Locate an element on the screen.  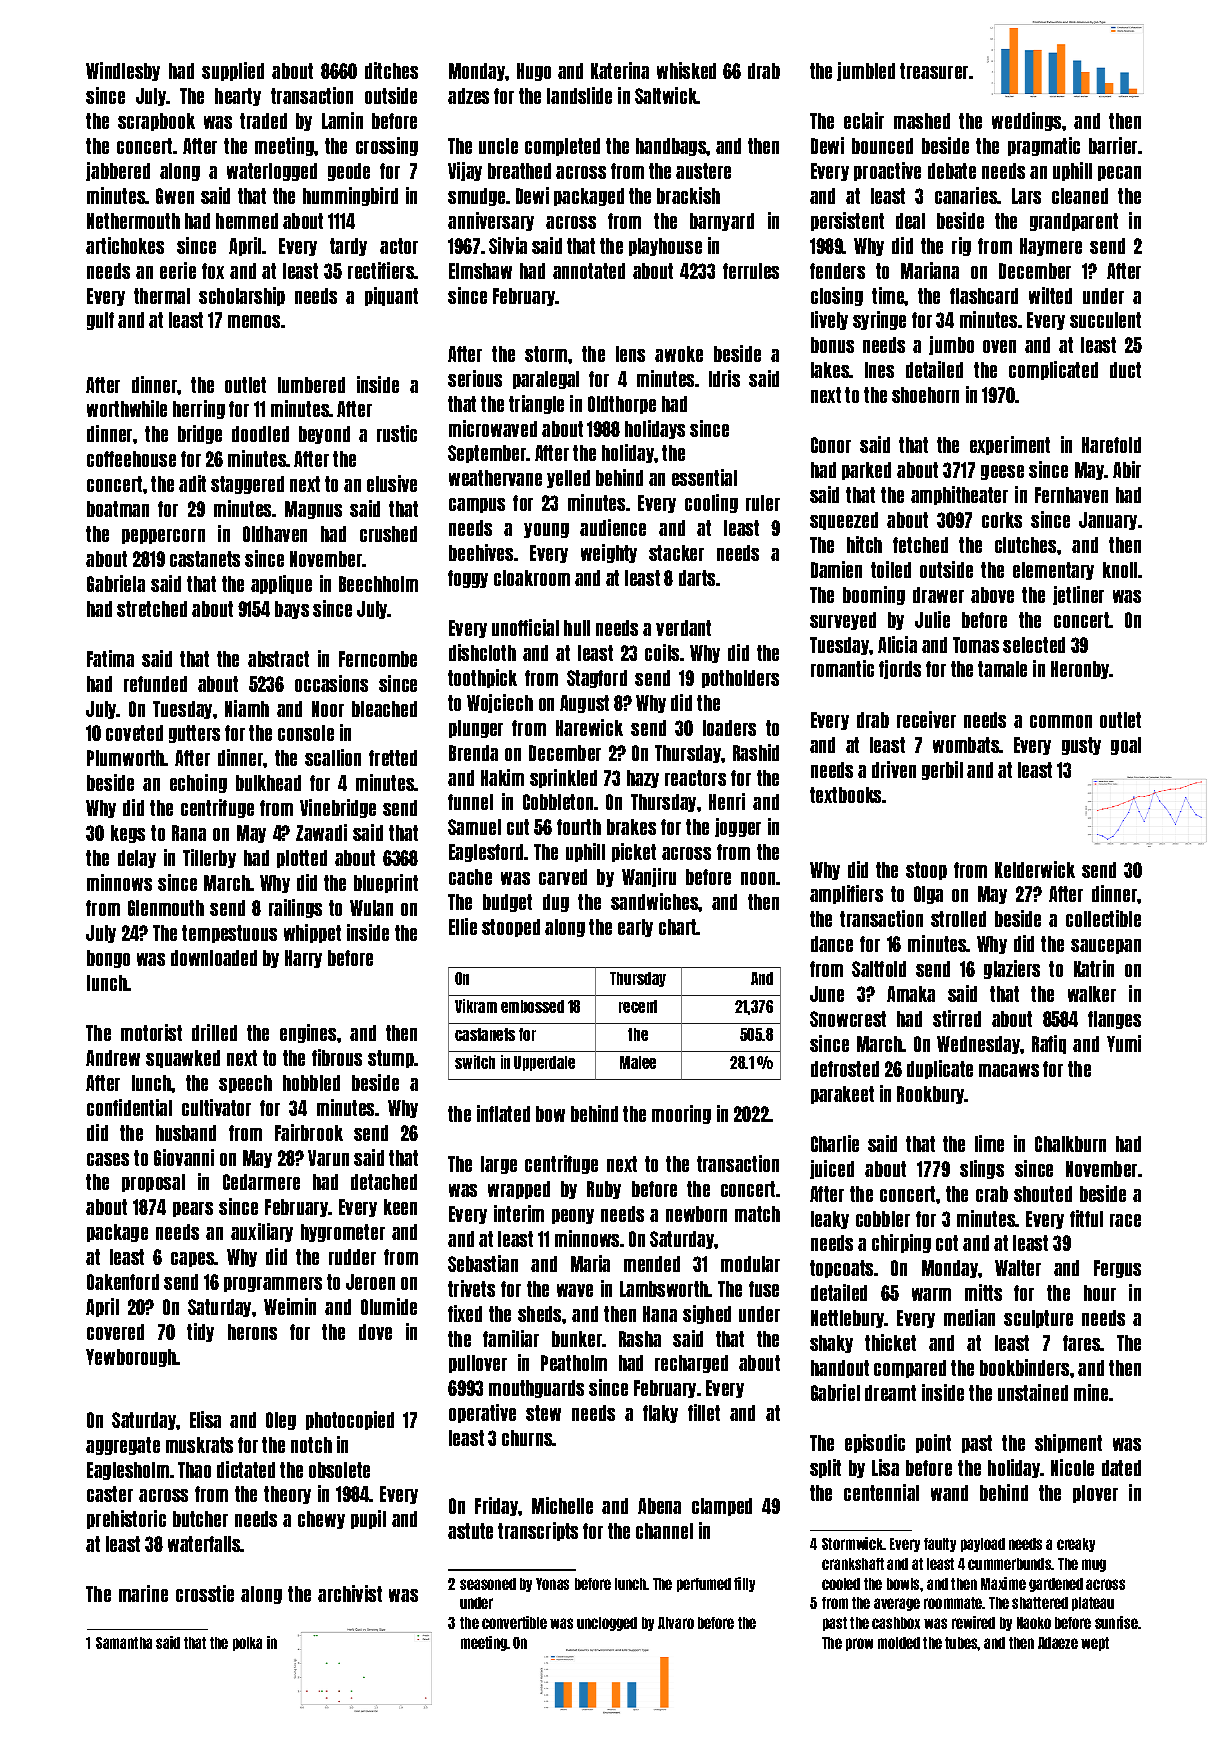
Kelderwick is located at coordinates (1035, 869).
